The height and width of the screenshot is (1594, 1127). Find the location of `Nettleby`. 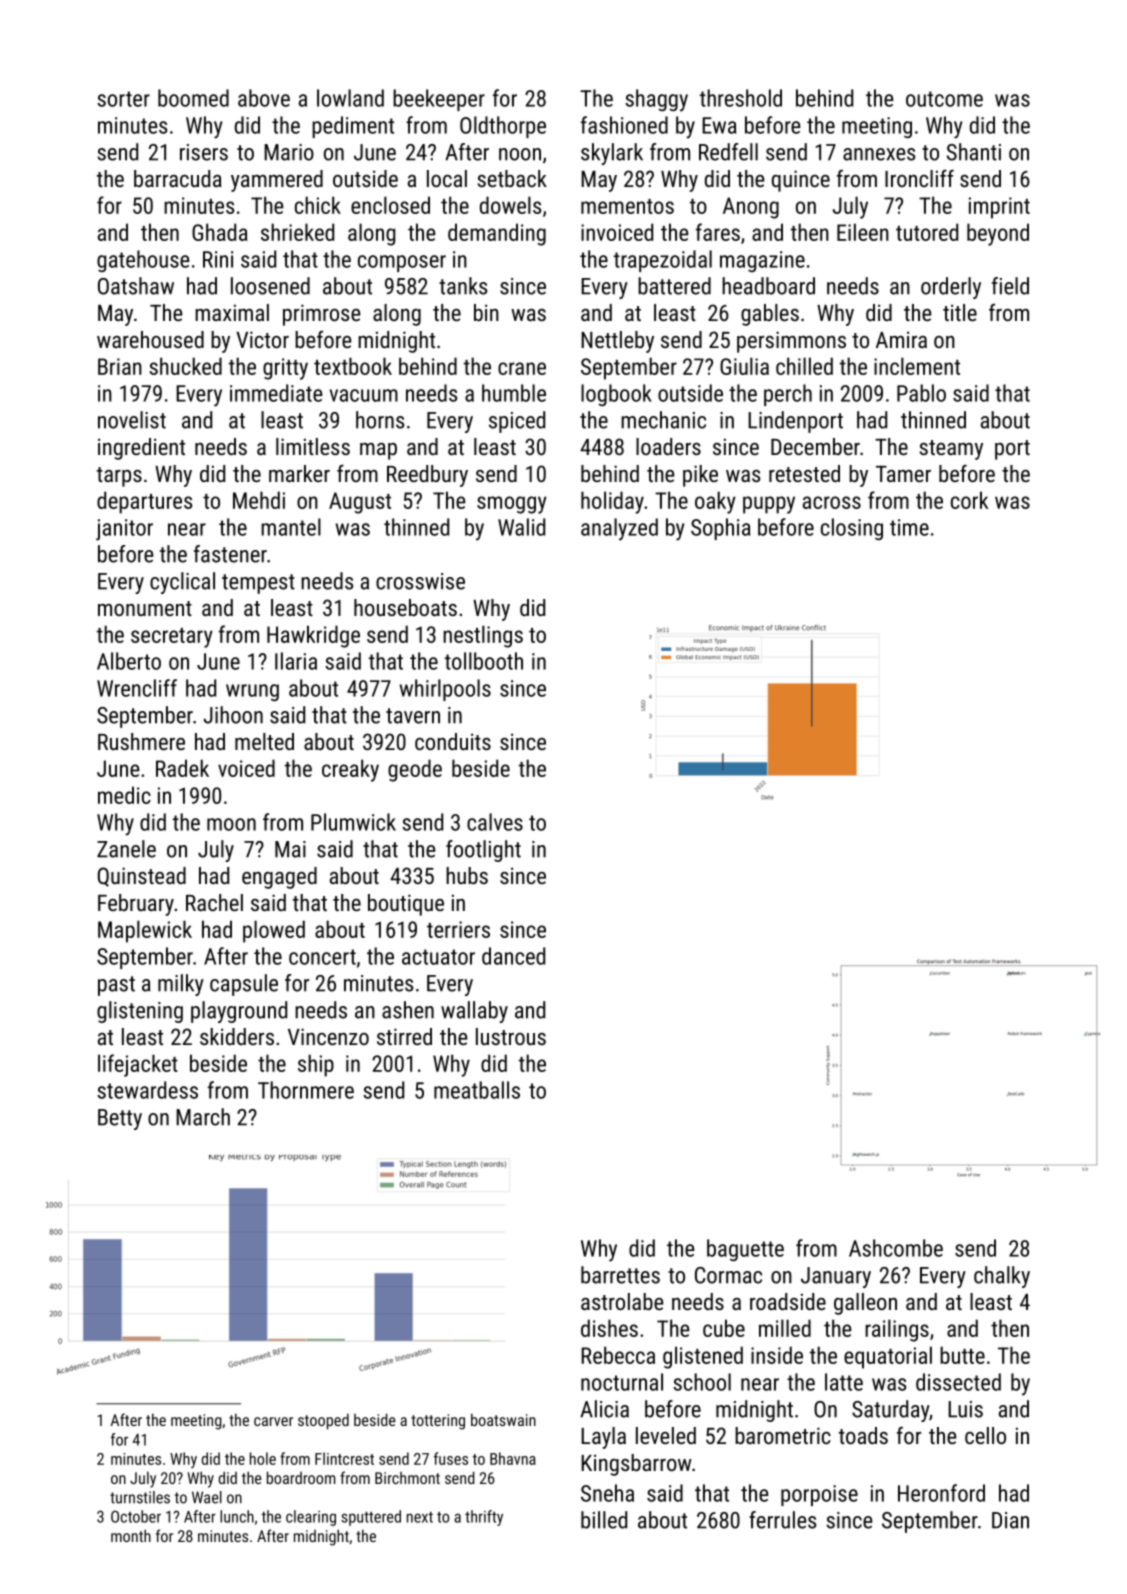

Nettleby is located at coordinates (617, 342).
